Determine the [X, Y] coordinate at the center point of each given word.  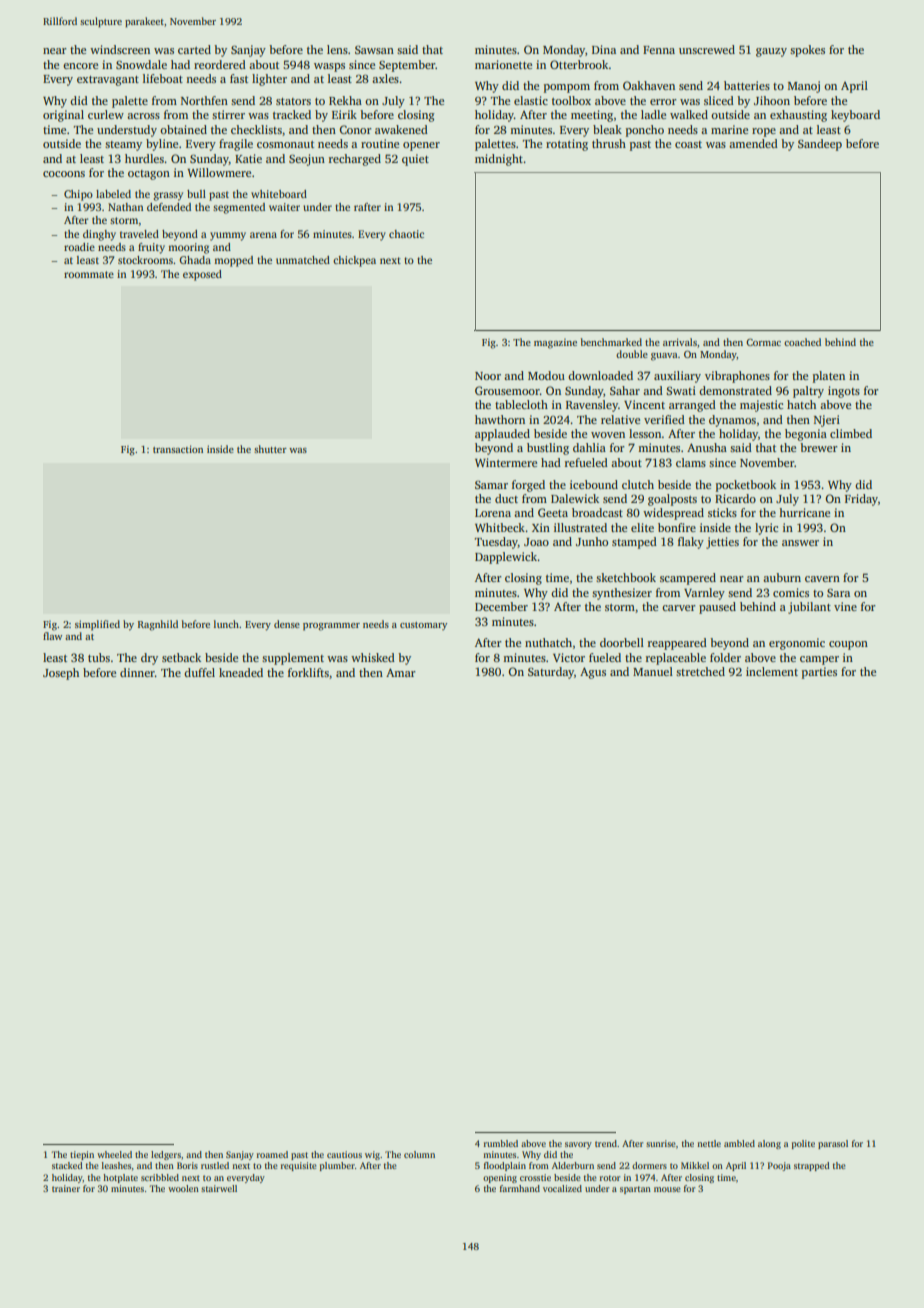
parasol [833, 1144]
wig [372, 1155]
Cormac [763, 342]
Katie [248, 158]
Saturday [551, 673]
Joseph [61, 674]
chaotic [406, 234]
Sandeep [820, 145]
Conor [355, 129]
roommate [89, 274]
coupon [848, 645]
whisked [373, 657]
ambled [739, 1143]
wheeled [114, 1154]
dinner [137, 672]
